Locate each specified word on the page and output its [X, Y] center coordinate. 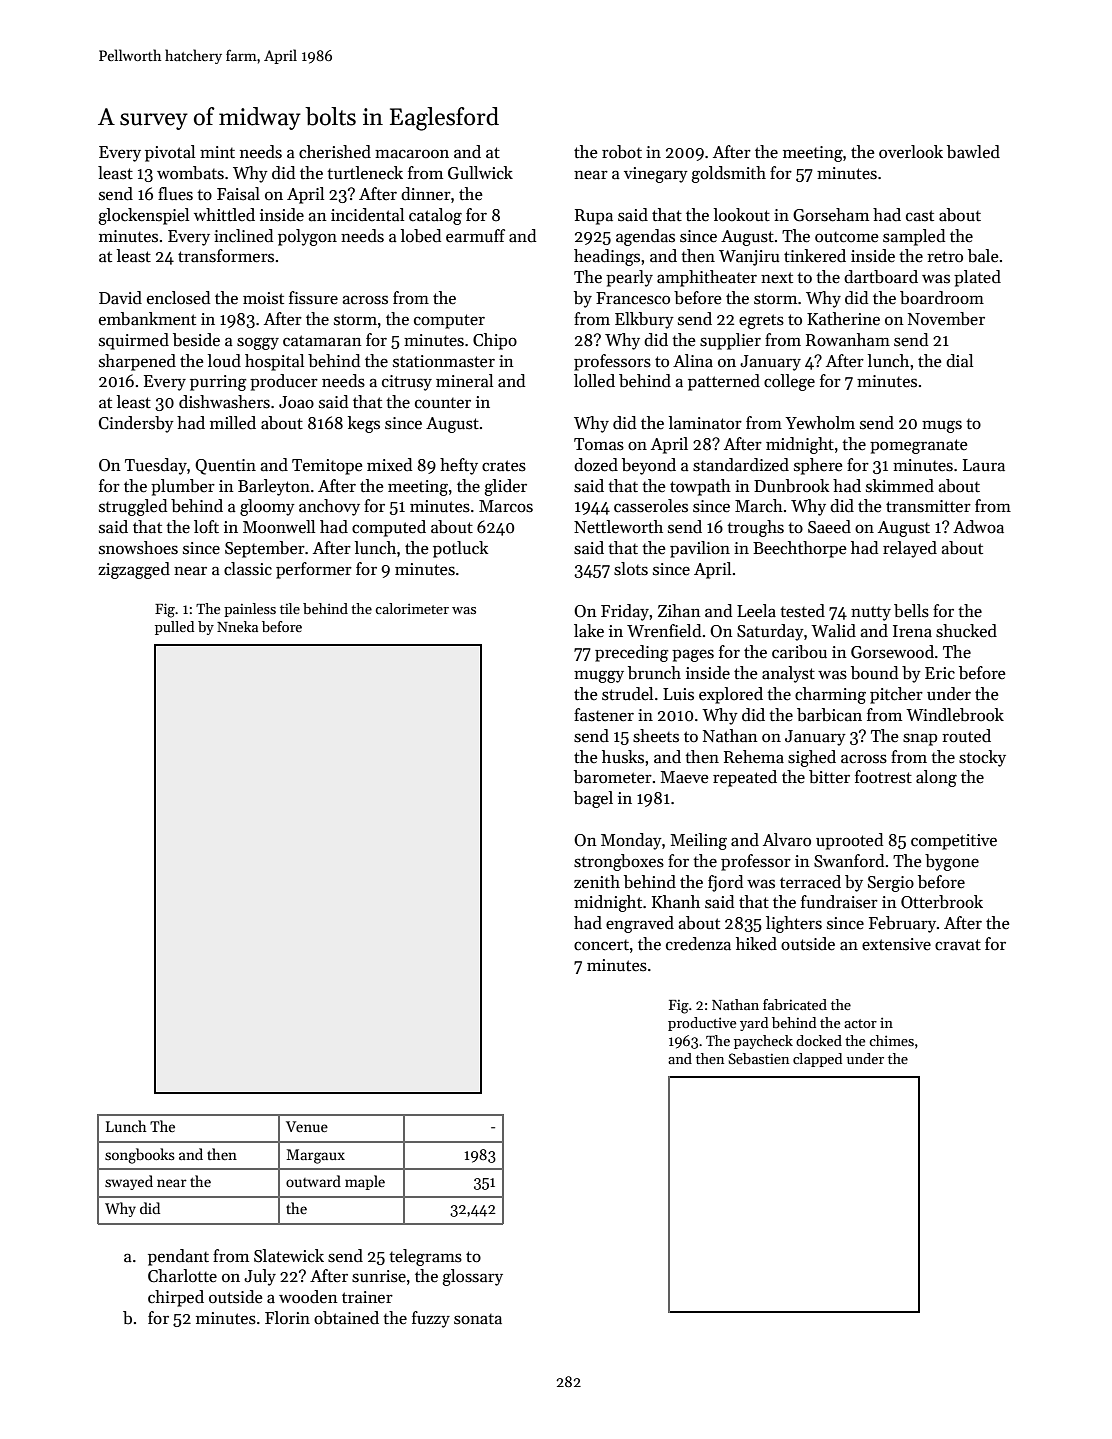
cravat [958, 945]
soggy [258, 343]
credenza [698, 944]
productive [702, 1024]
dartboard [881, 277]
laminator [705, 423]
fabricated [795, 1004]
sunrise [379, 1276]
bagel [593, 799]
